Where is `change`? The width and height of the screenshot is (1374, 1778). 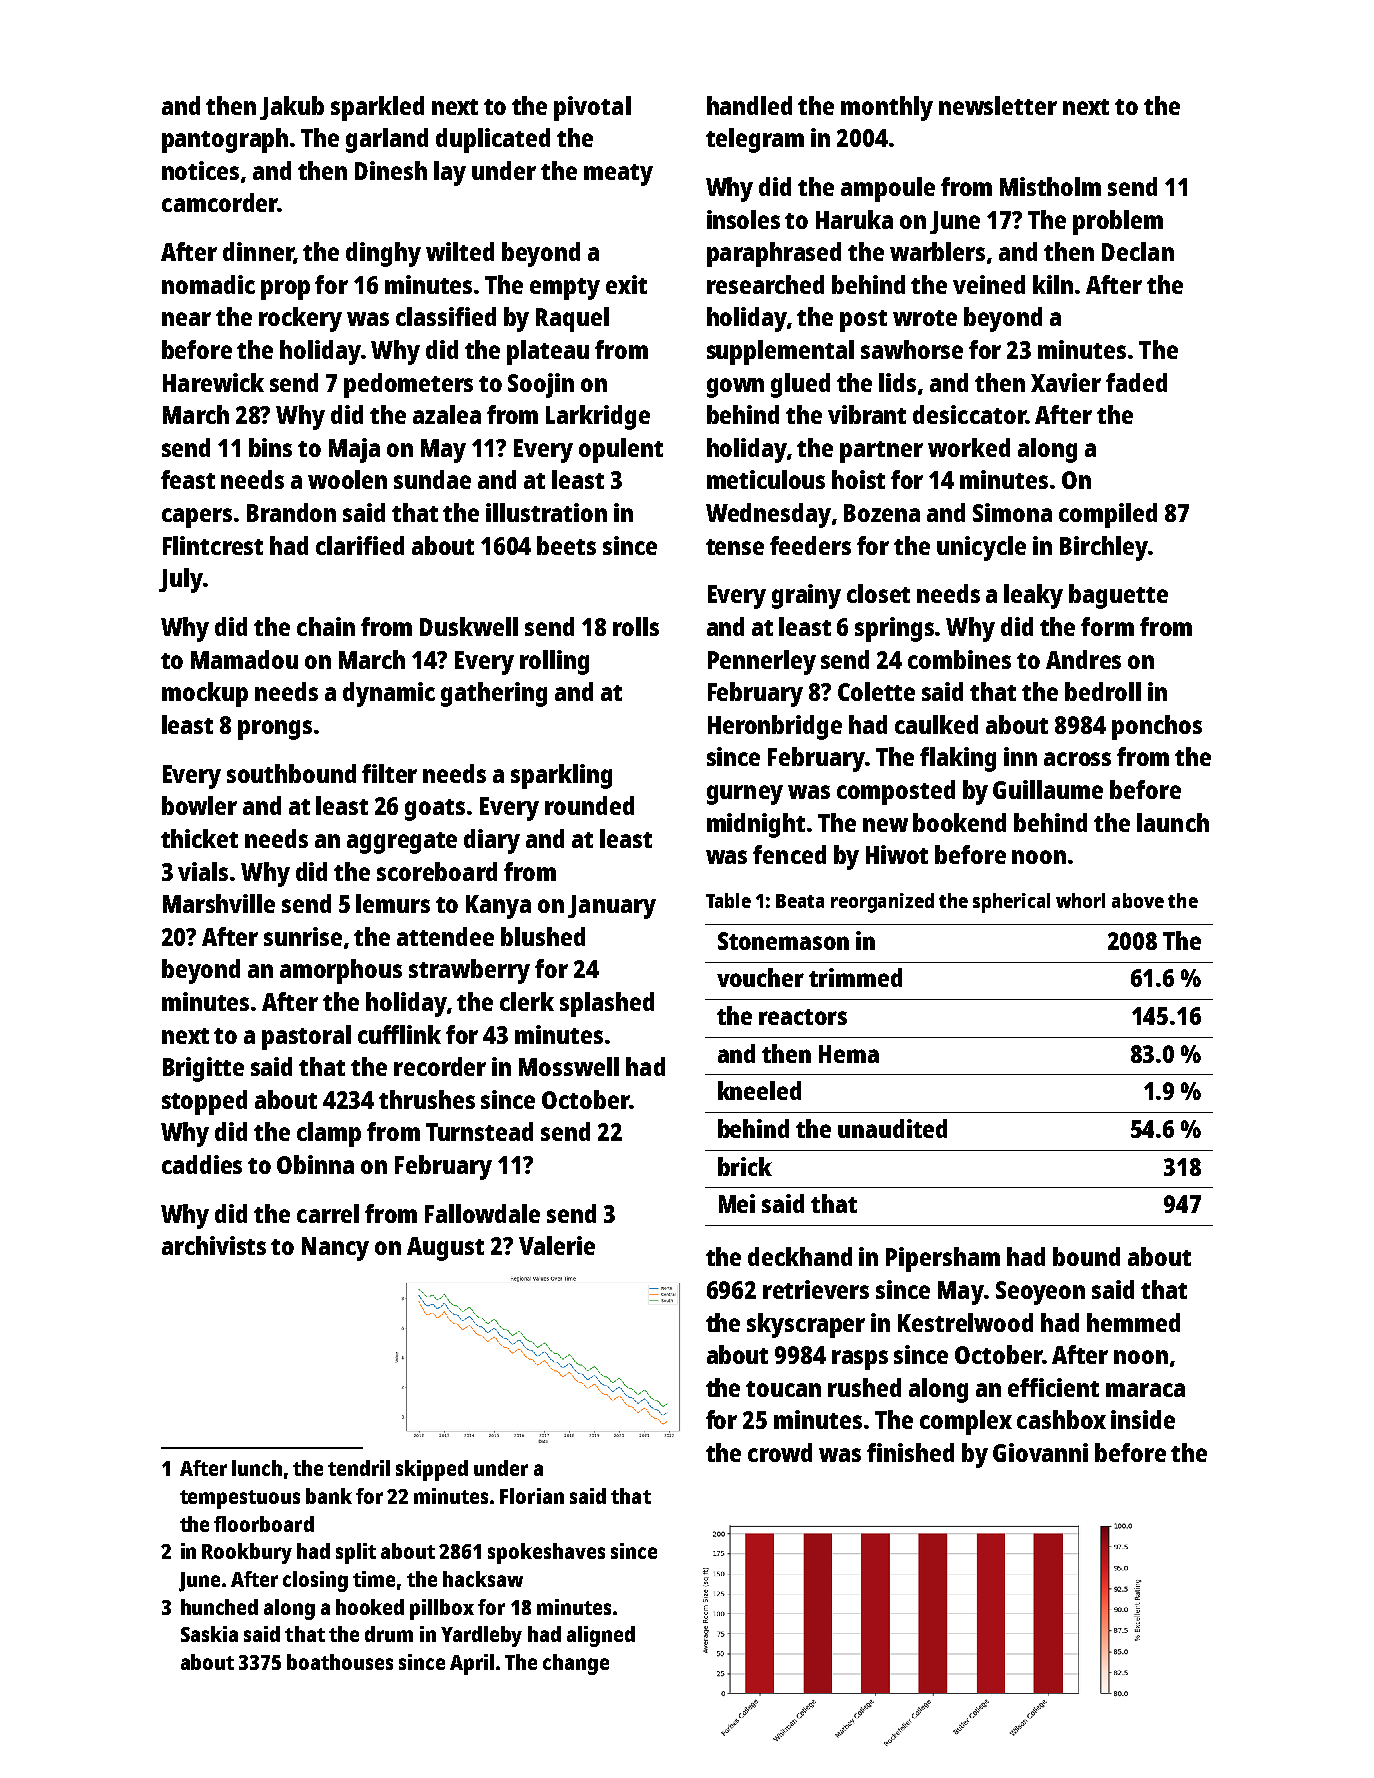
change is located at coordinates (576, 1664).
